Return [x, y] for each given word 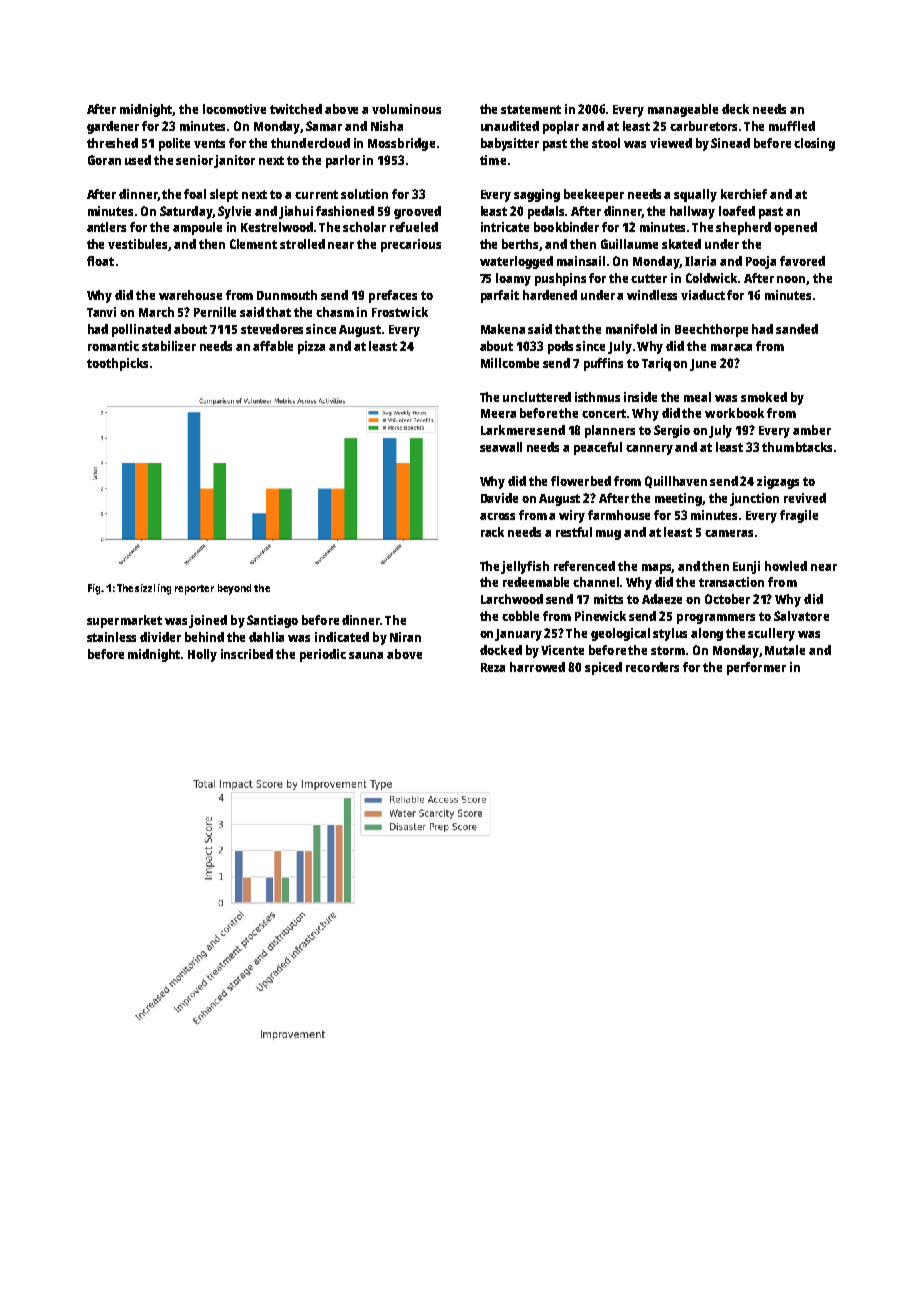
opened [795, 228]
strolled [302, 244]
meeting [679, 499]
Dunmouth [287, 295]
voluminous [406, 109]
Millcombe [510, 363]
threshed [112, 143]
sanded [797, 329]
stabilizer [169, 346]
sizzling [153, 589]
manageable [683, 110]
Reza [493, 667]
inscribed [247, 654]
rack [492, 532]
